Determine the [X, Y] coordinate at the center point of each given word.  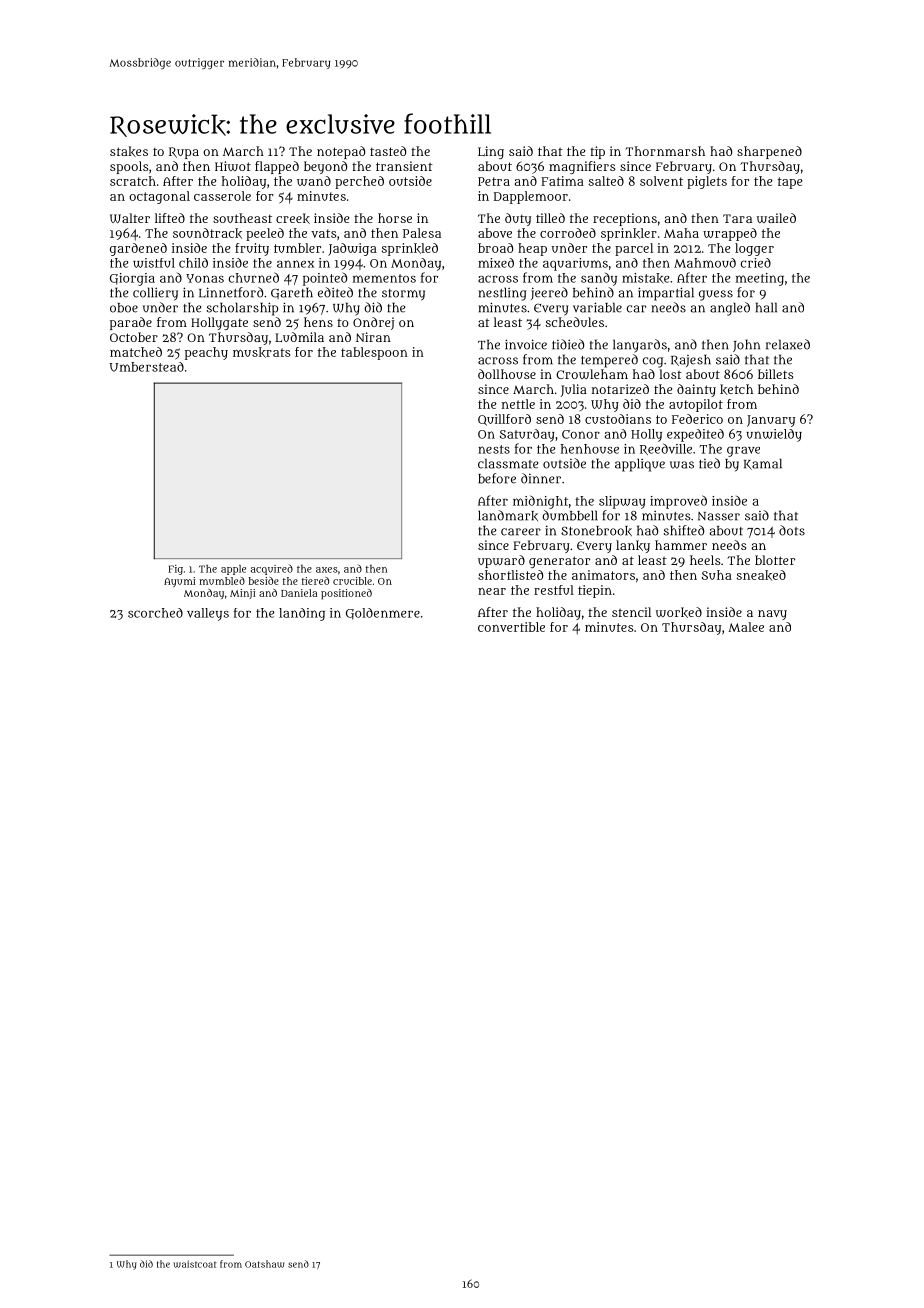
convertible [511, 627]
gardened [138, 249]
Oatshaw [264, 1264]
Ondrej [374, 323]
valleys [208, 614]
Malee [746, 627]
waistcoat [194, 1264]
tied [709, 463]
